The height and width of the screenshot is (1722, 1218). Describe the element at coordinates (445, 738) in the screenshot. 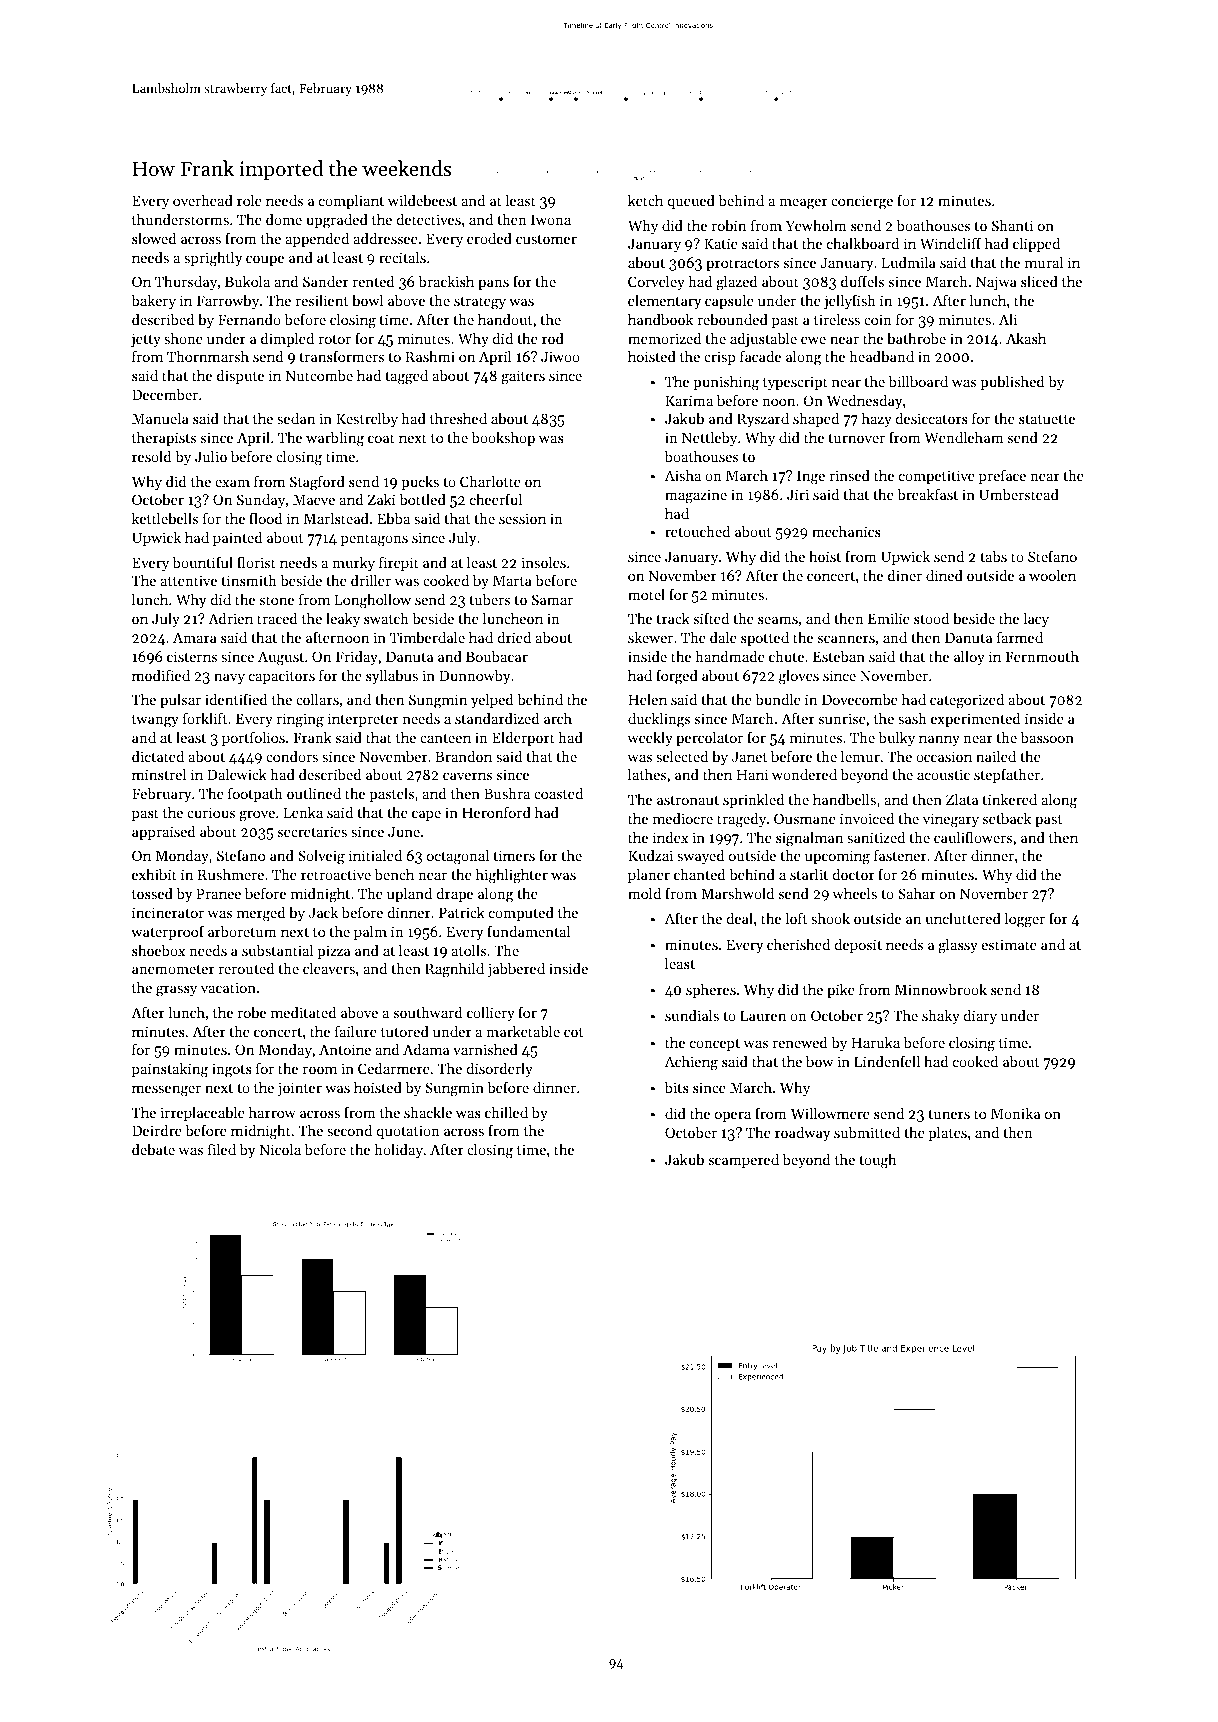

I see `canteen` at that location.
